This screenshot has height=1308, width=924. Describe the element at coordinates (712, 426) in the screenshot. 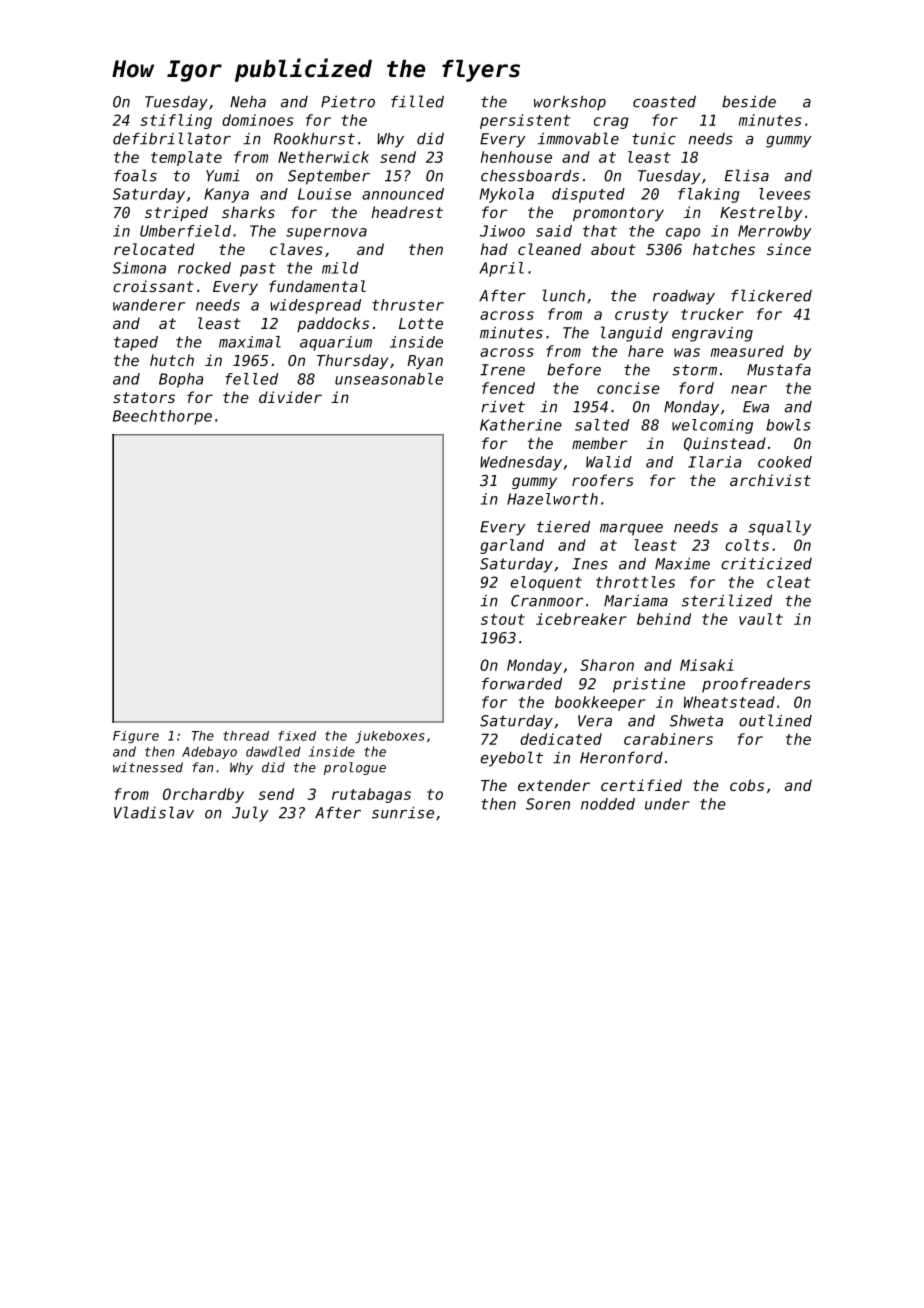

I see `welcoming` at that location.
